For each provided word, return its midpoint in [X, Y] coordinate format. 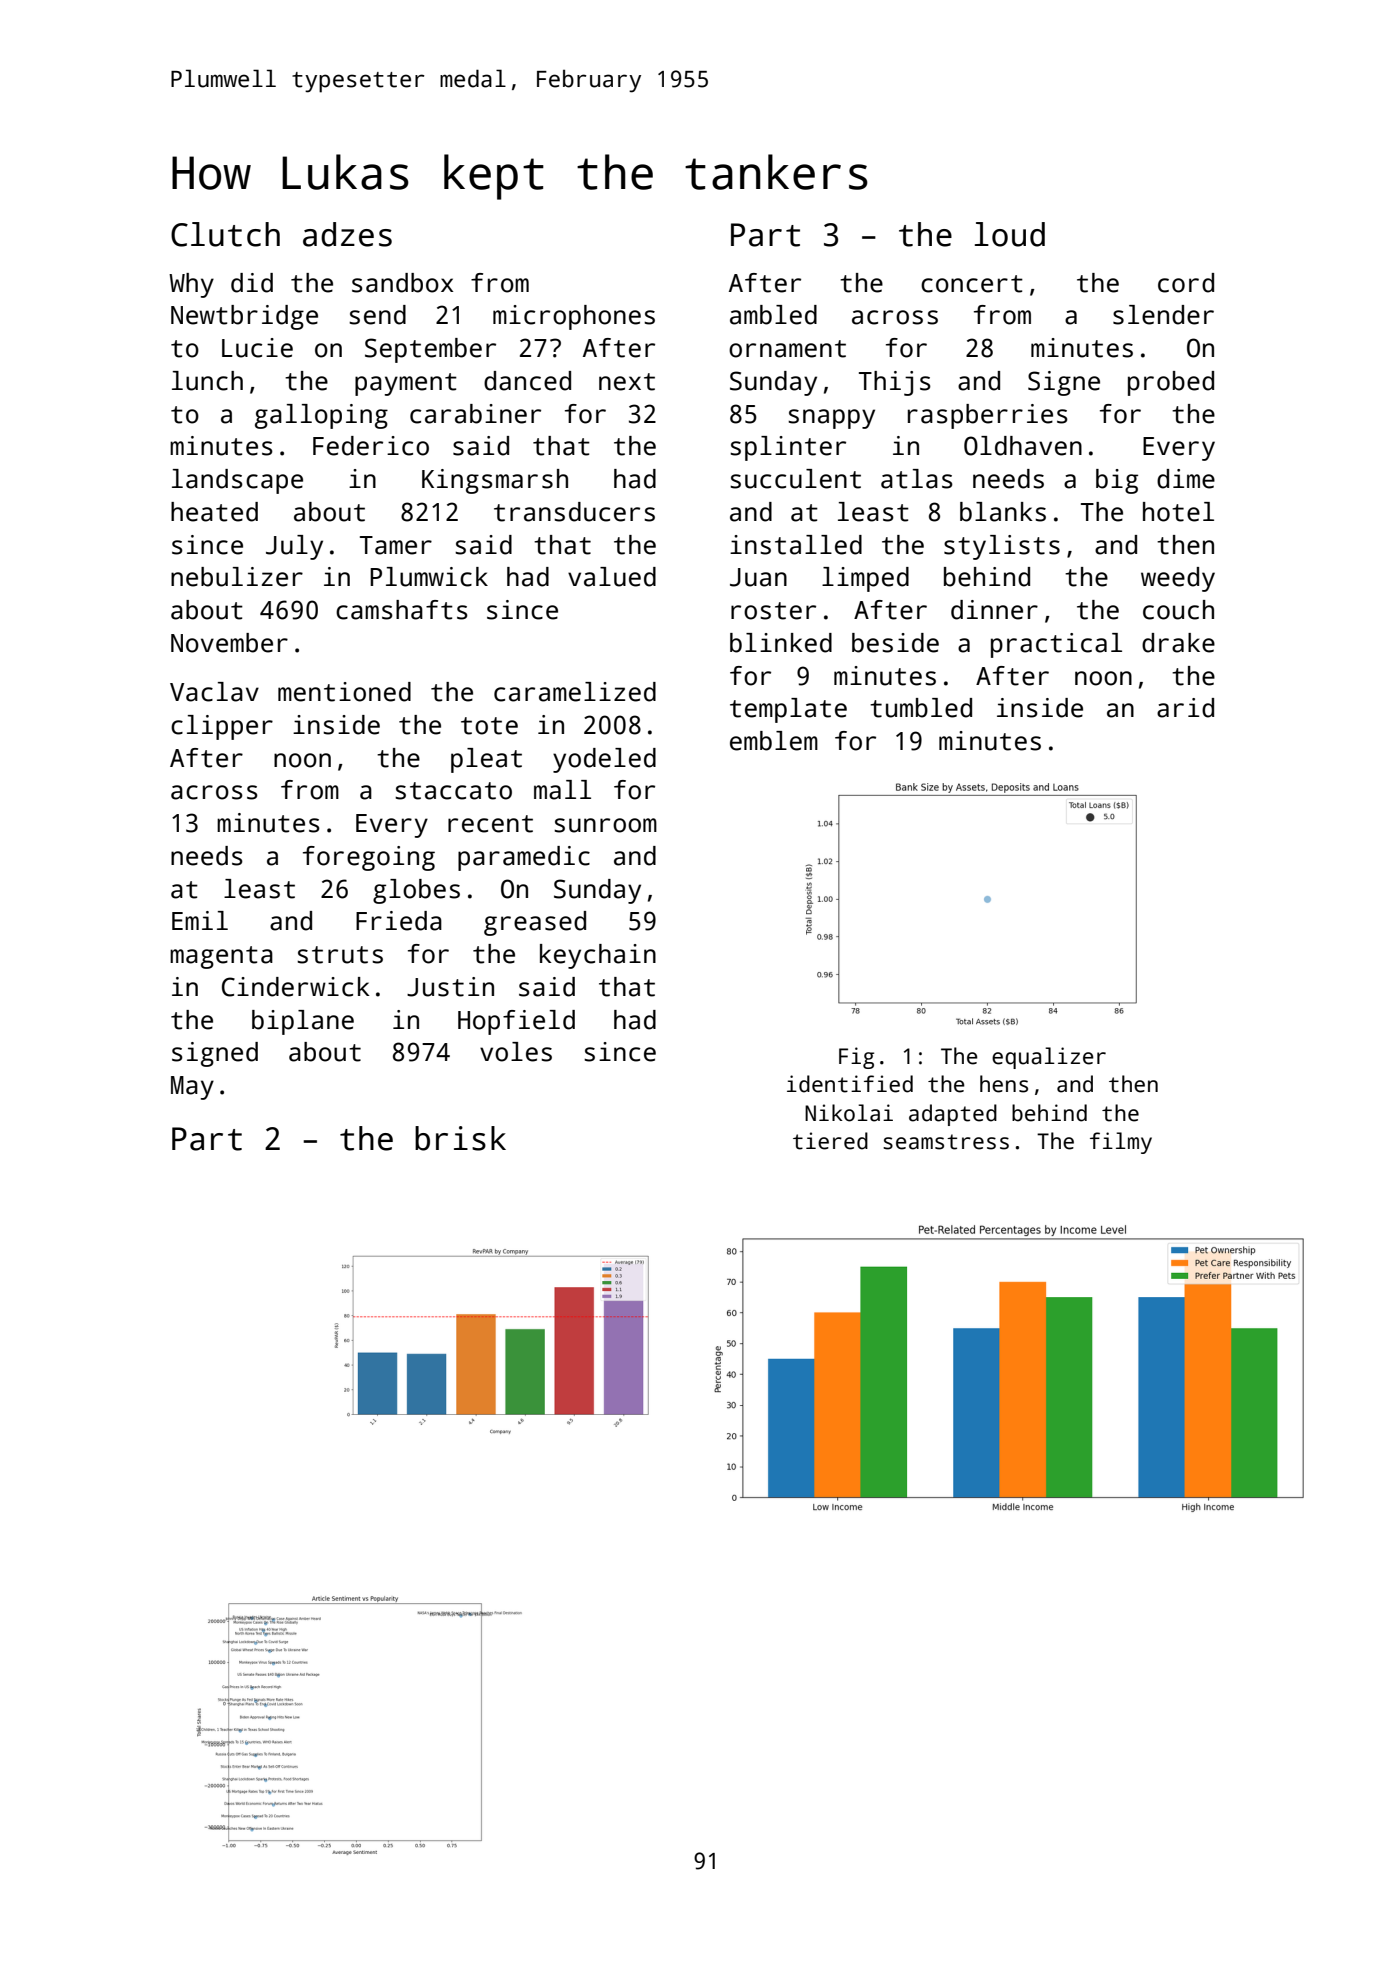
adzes [347, 234]
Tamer [396, 545]
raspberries [988, 416]
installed [796, 545]
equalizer [1049, 1058]
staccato [453, 791]
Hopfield [516, 1022]
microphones [574, 317]
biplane [303, 1022]
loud [1010, 234]
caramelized [575, 692]
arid [1185, 708]
